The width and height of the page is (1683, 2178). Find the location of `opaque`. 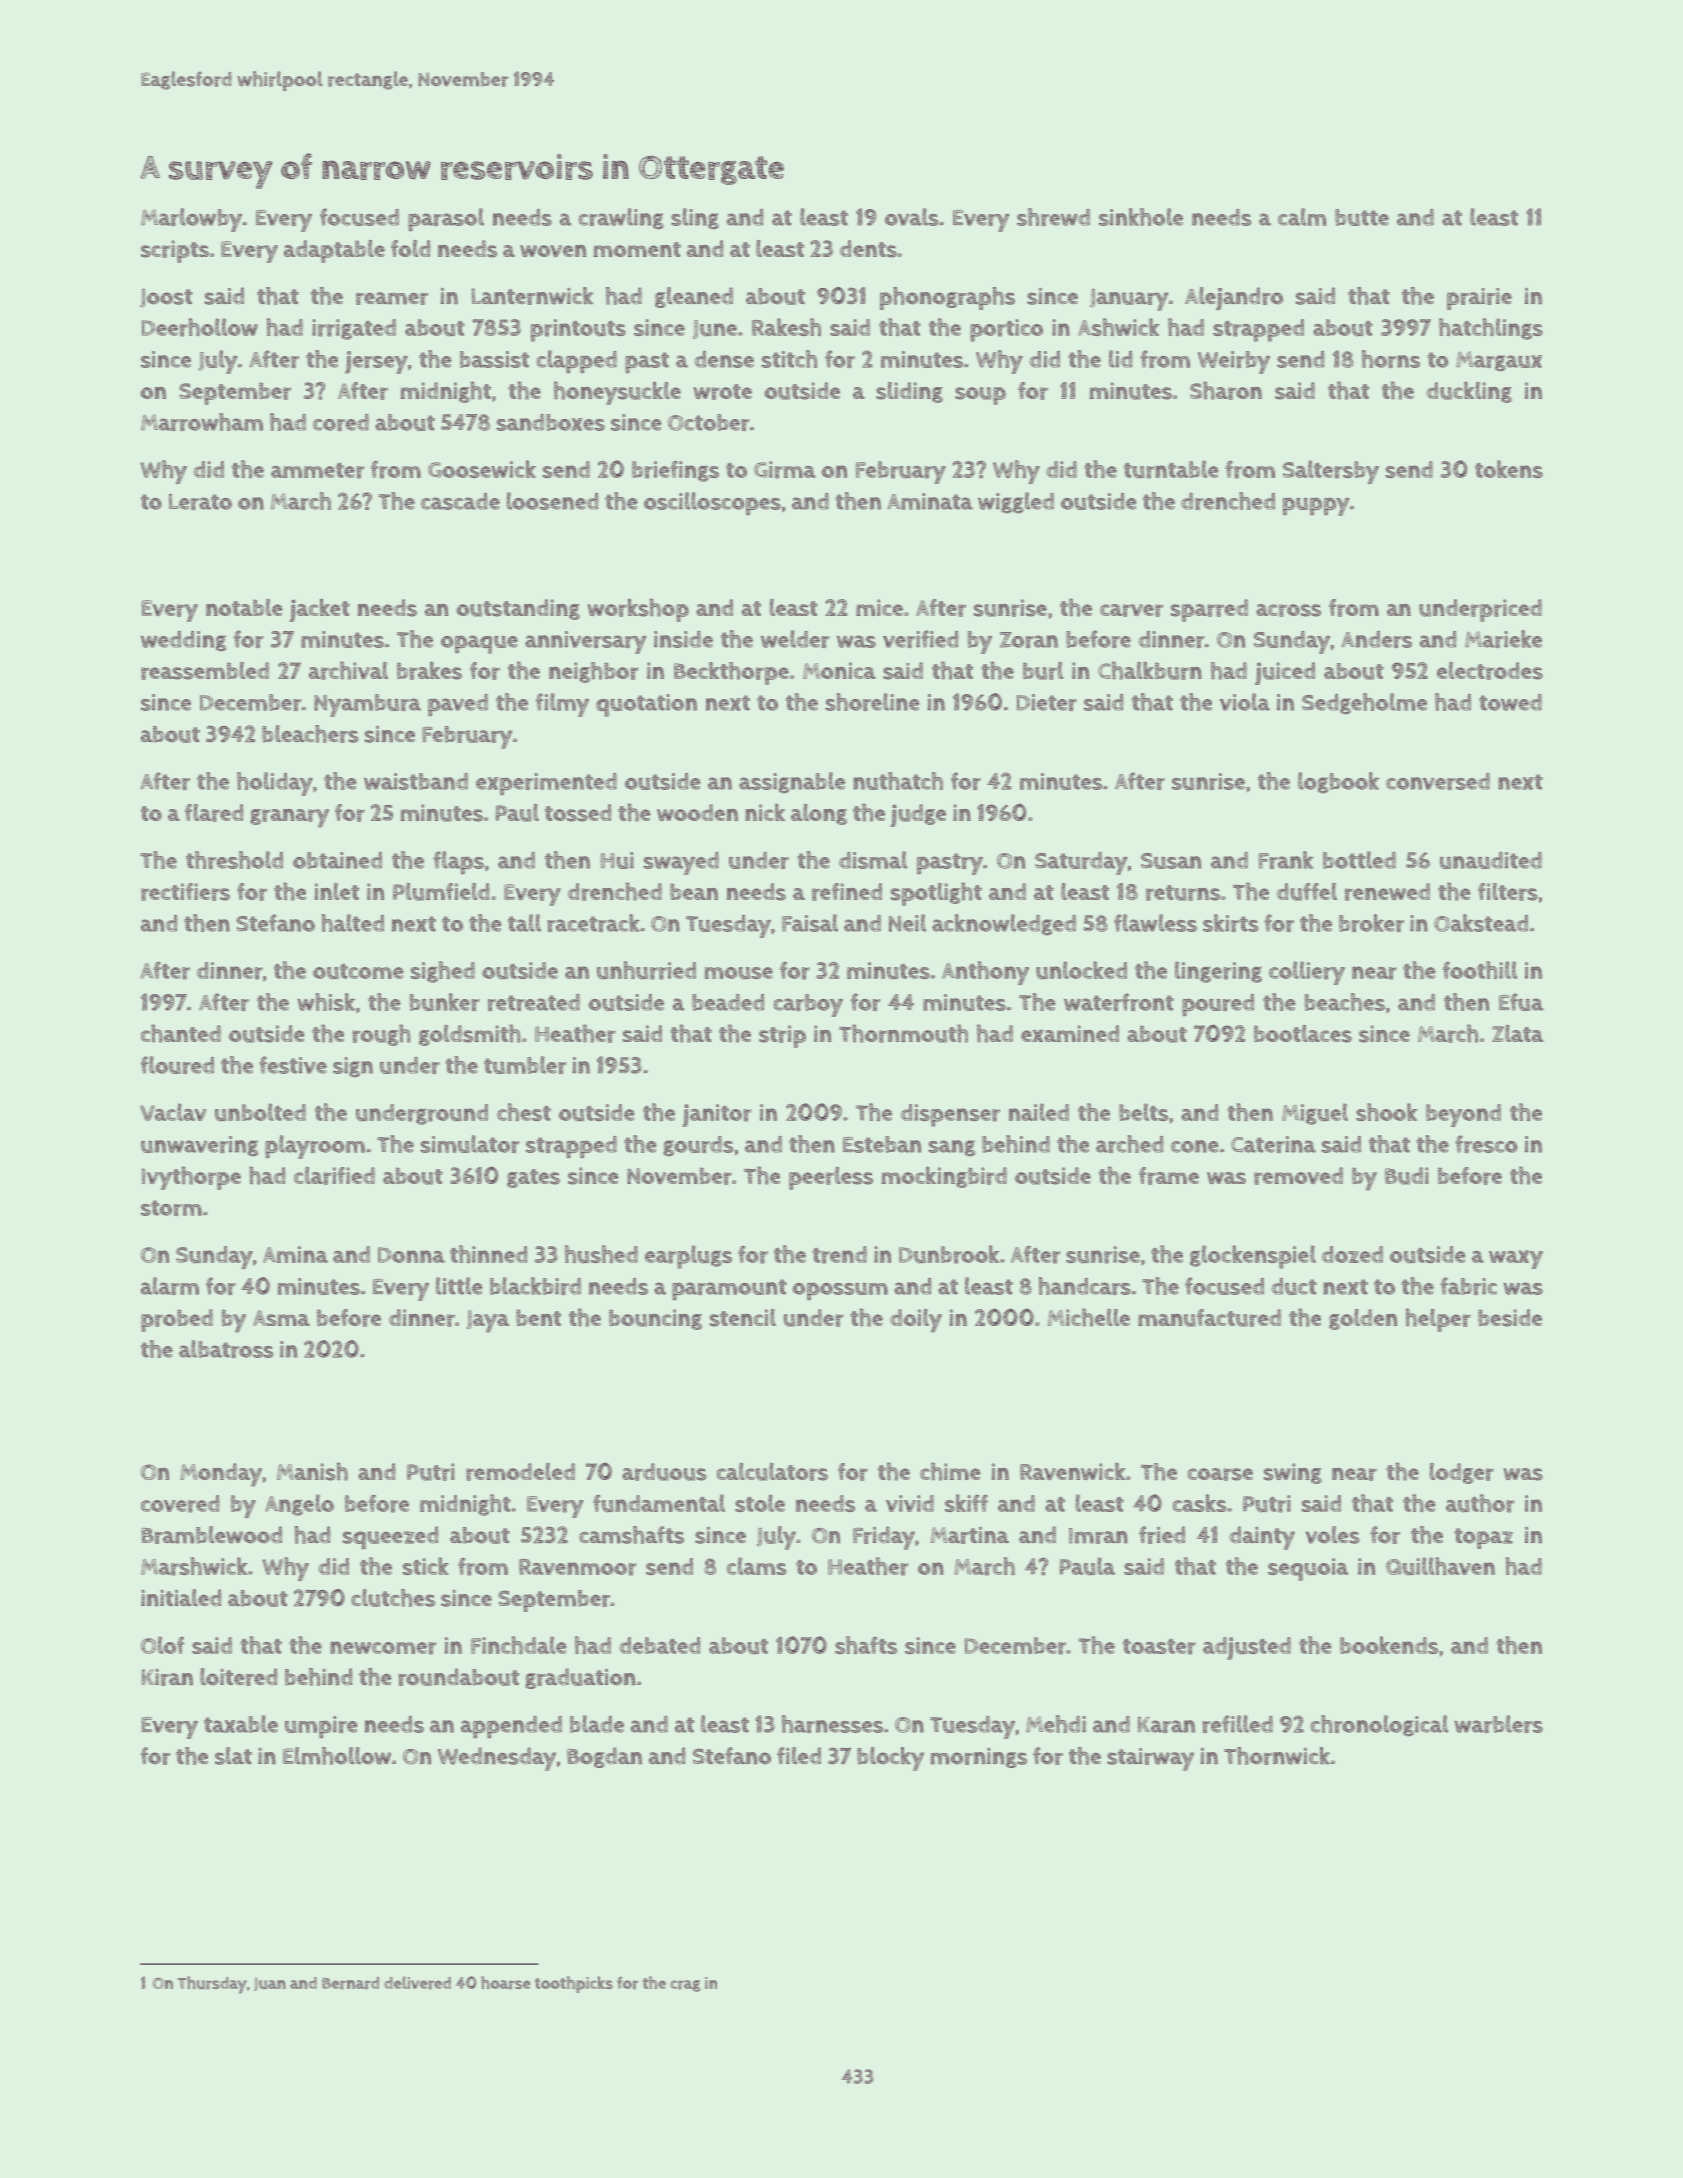

opaque is located at coordinates (479, 644).
